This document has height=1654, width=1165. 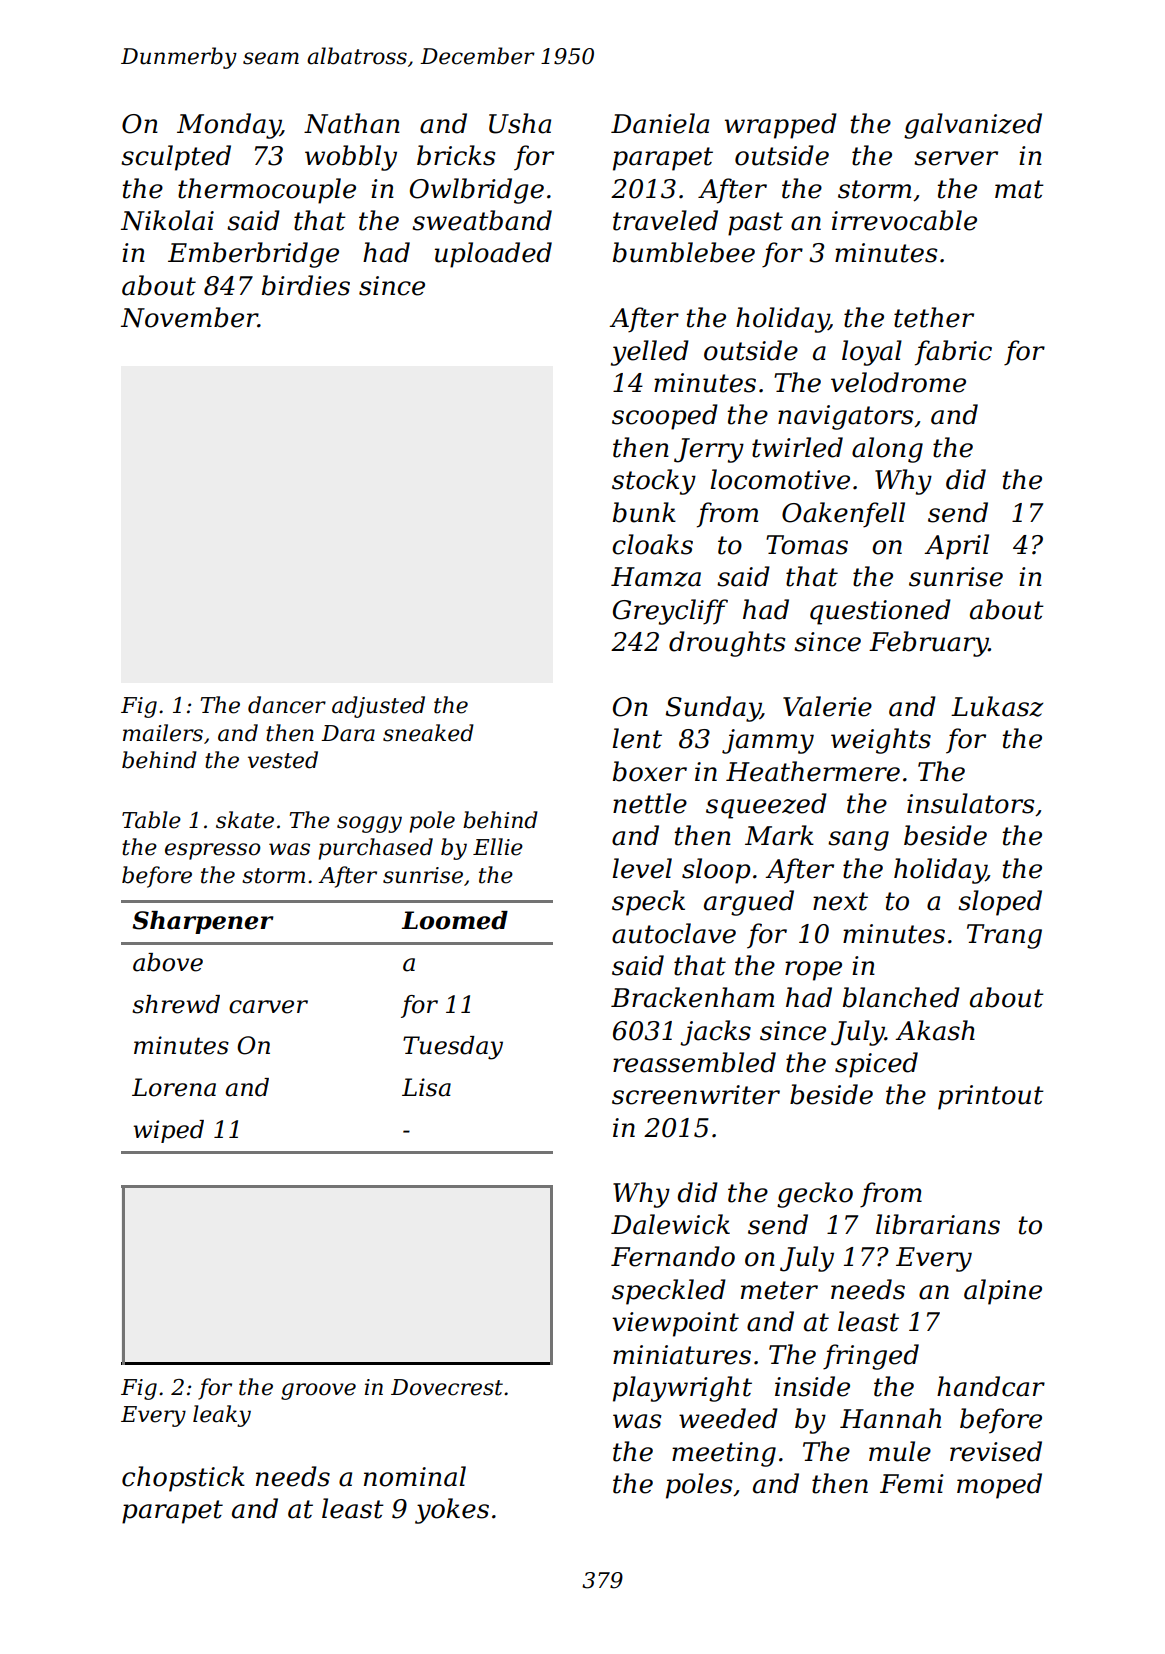 I want to click on Femi, so click(x=912, y=1484).
